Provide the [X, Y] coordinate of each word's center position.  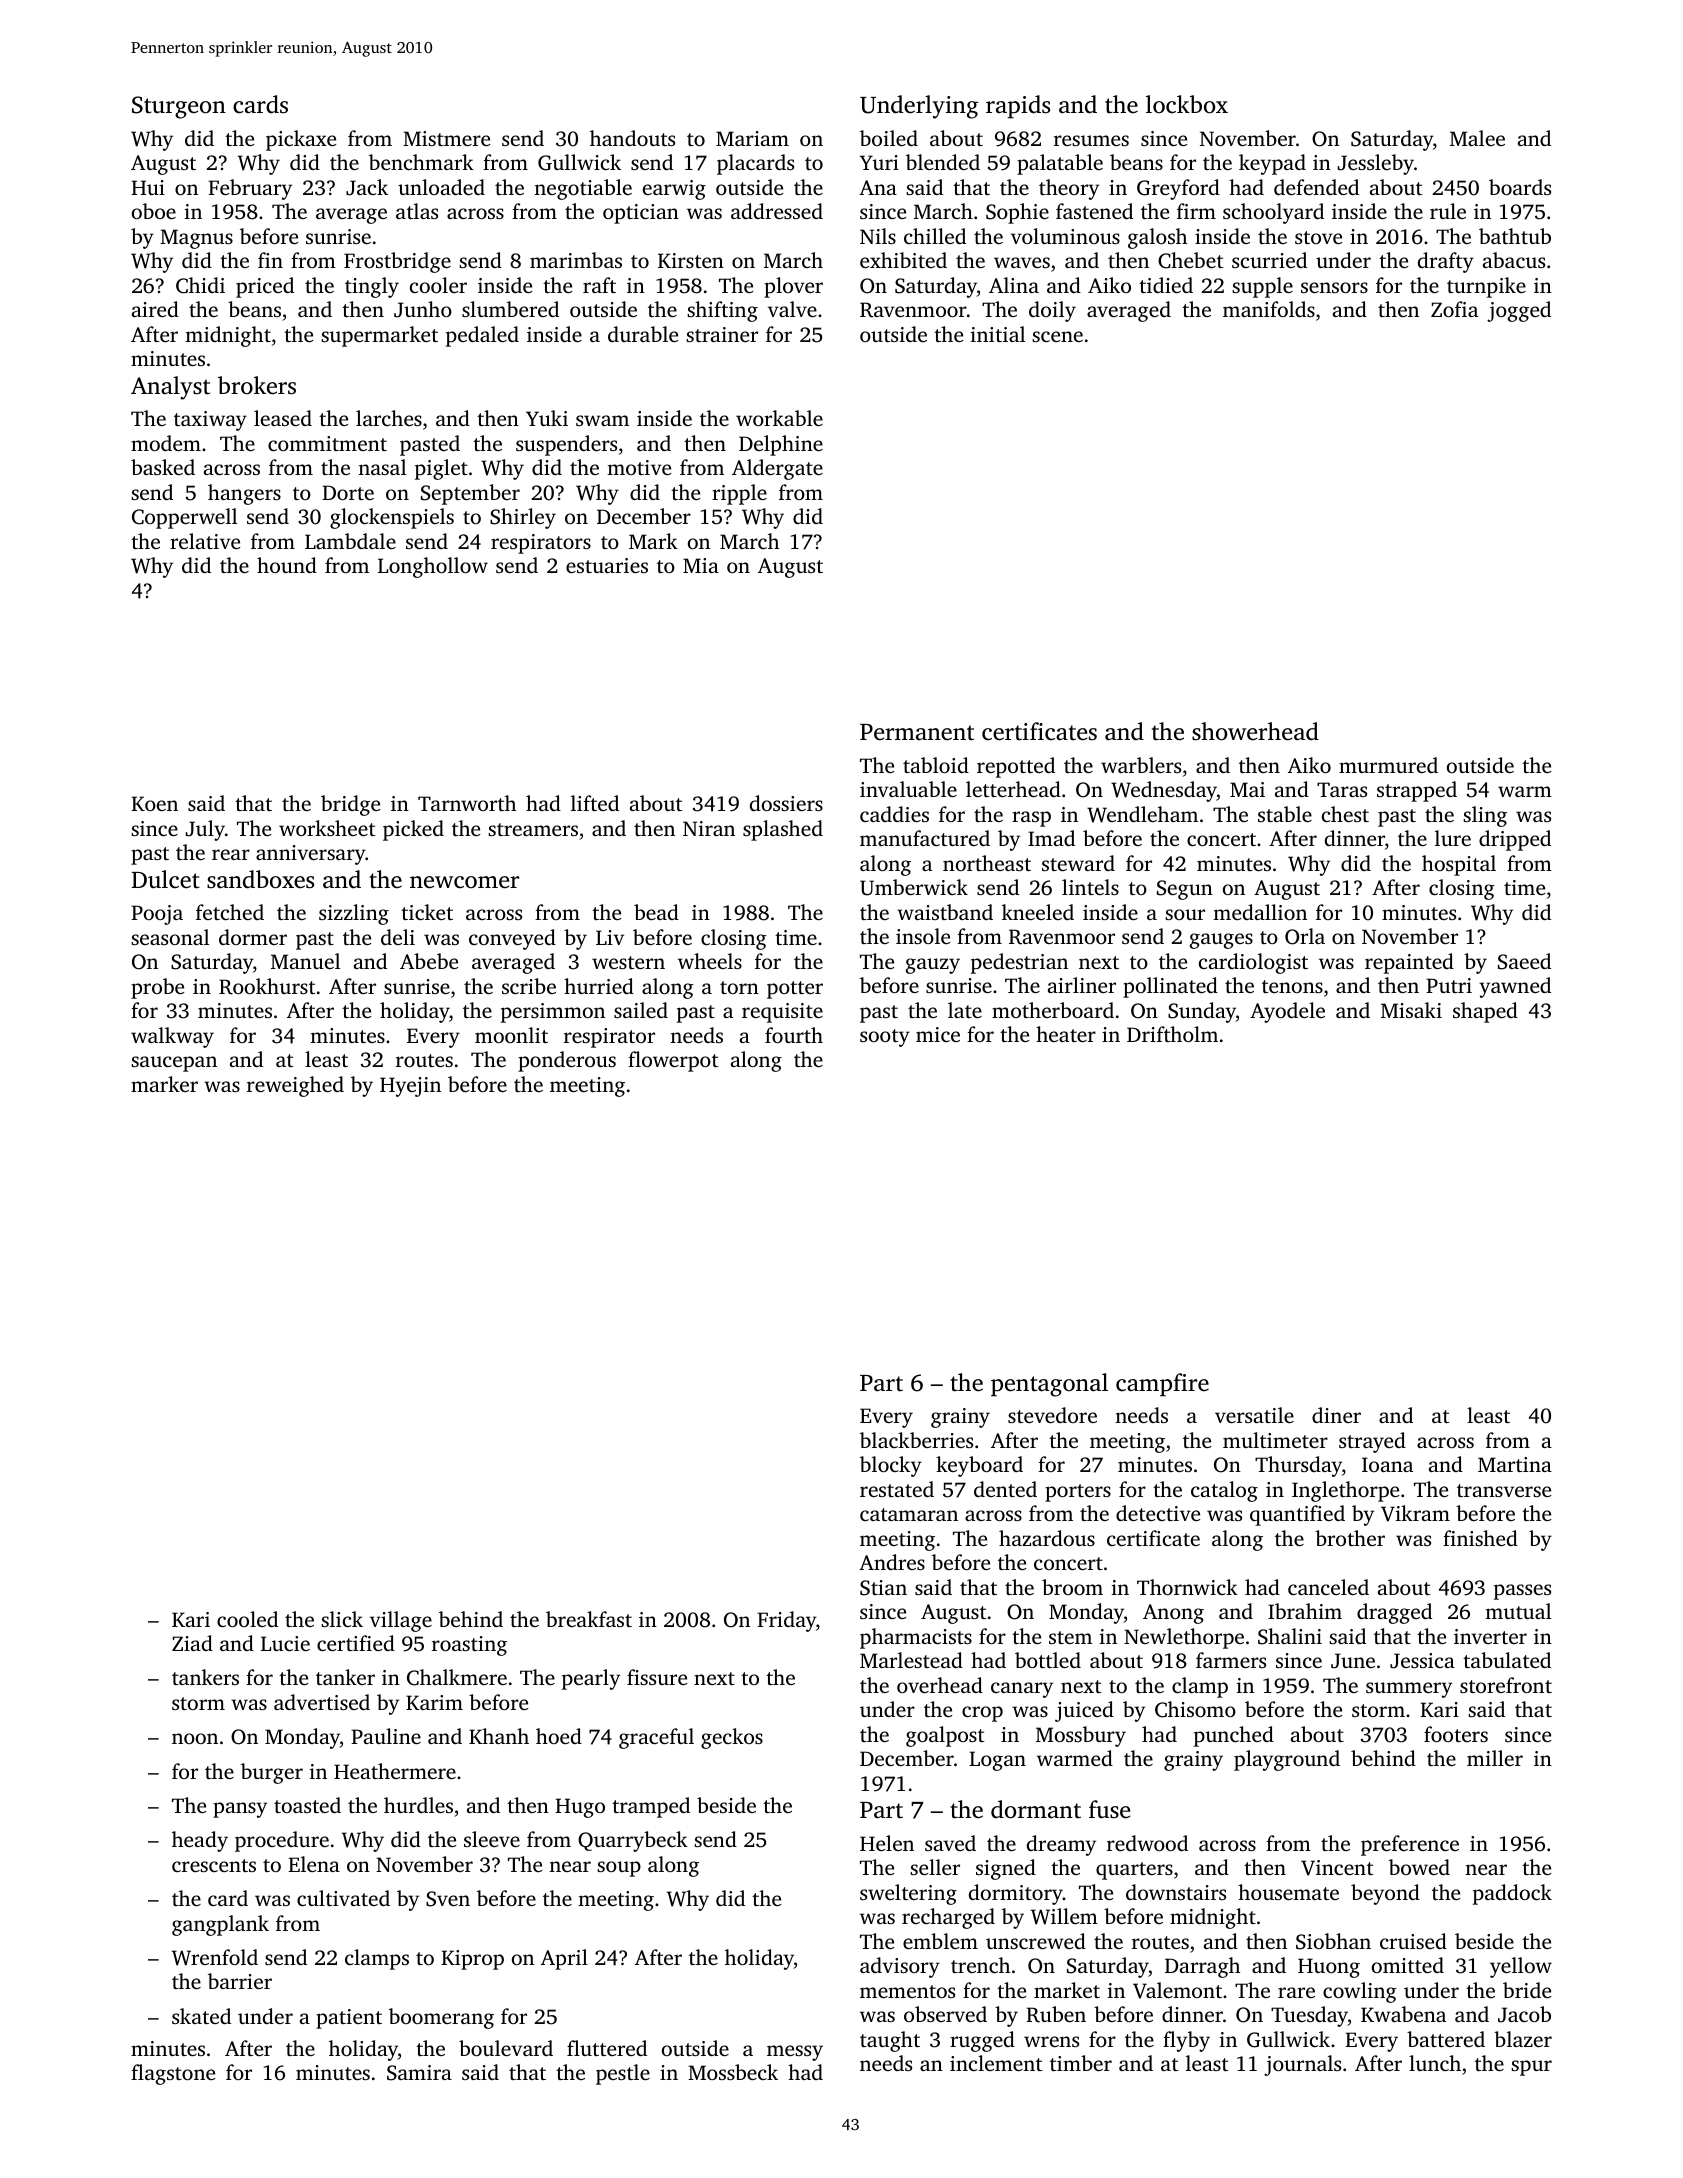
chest [1345, 814]
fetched [230, 912]
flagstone [173, 2074]
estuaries [607, 565]
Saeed [1524, 961]
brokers [257, 385]
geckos [732, 1738]
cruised [1413, 1941]
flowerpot [673, 1061]
